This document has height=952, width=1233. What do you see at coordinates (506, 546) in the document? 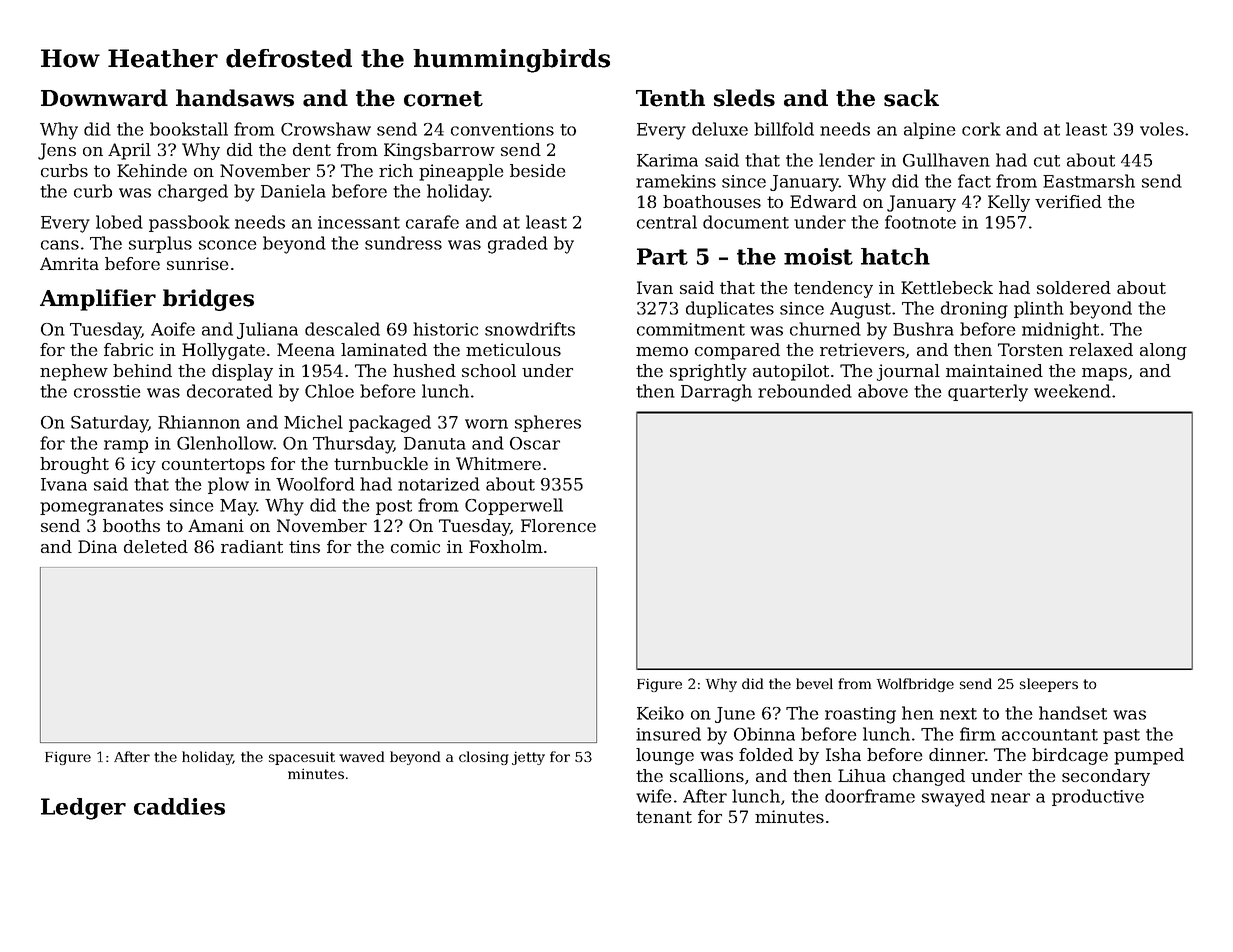
I see `Foxholm` at bounding box center [506, 546].
